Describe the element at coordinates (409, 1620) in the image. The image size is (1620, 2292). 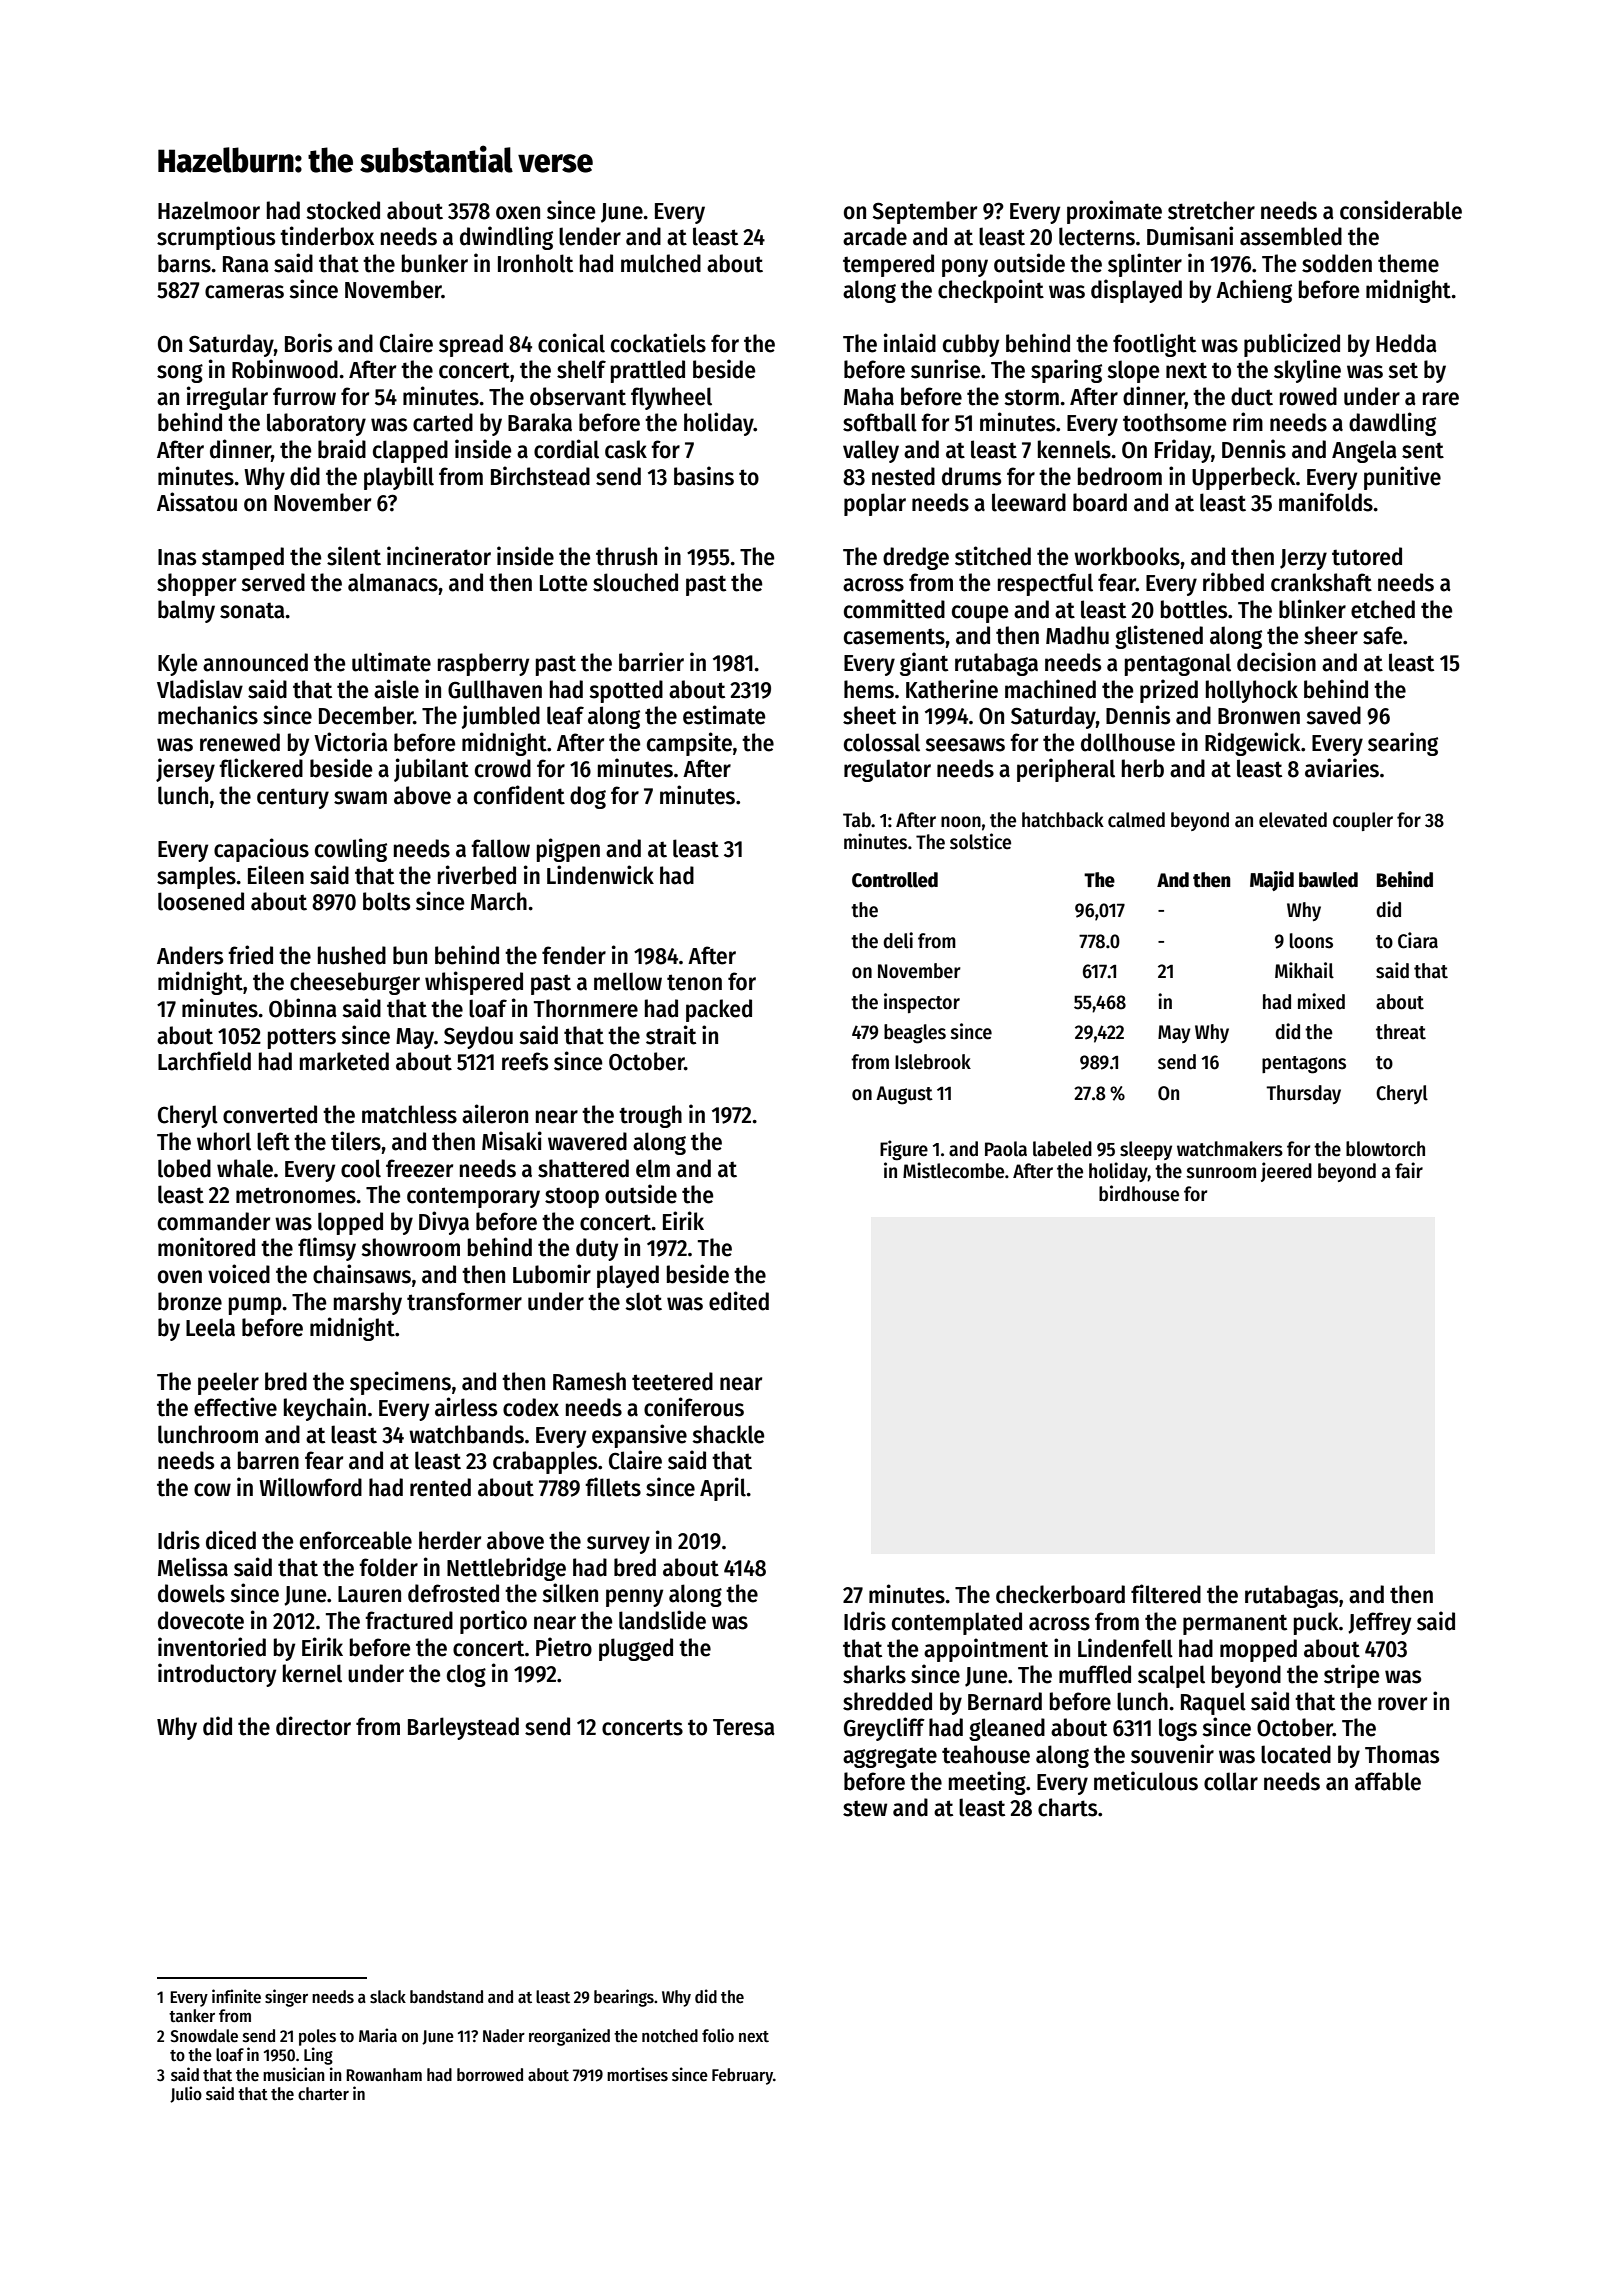
I see `fractured` at that location.
